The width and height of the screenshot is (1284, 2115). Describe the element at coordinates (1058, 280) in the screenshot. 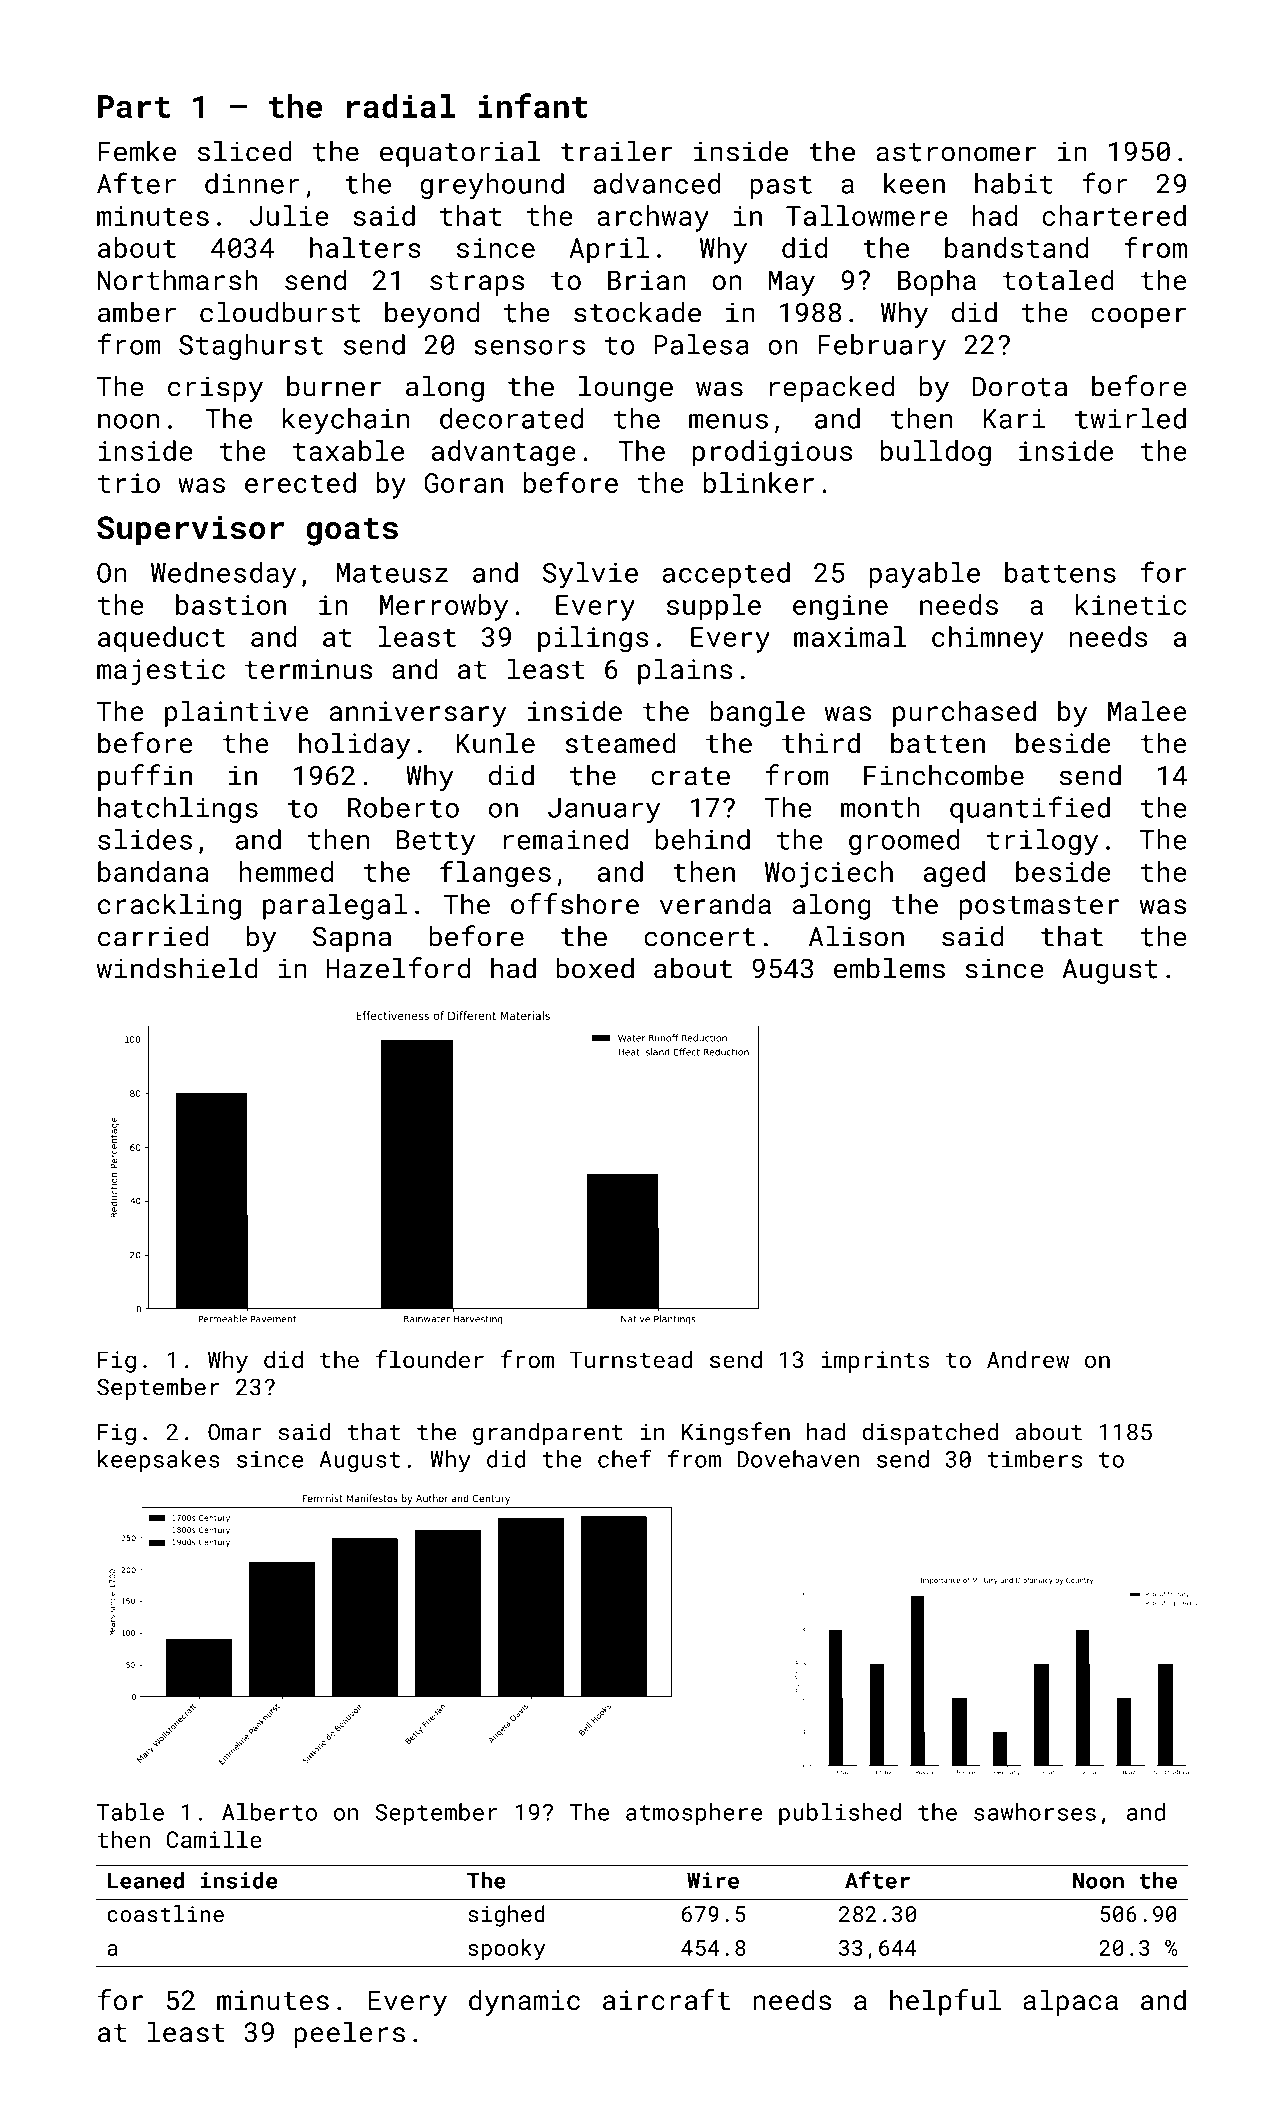

I see `totaled` at that location.
